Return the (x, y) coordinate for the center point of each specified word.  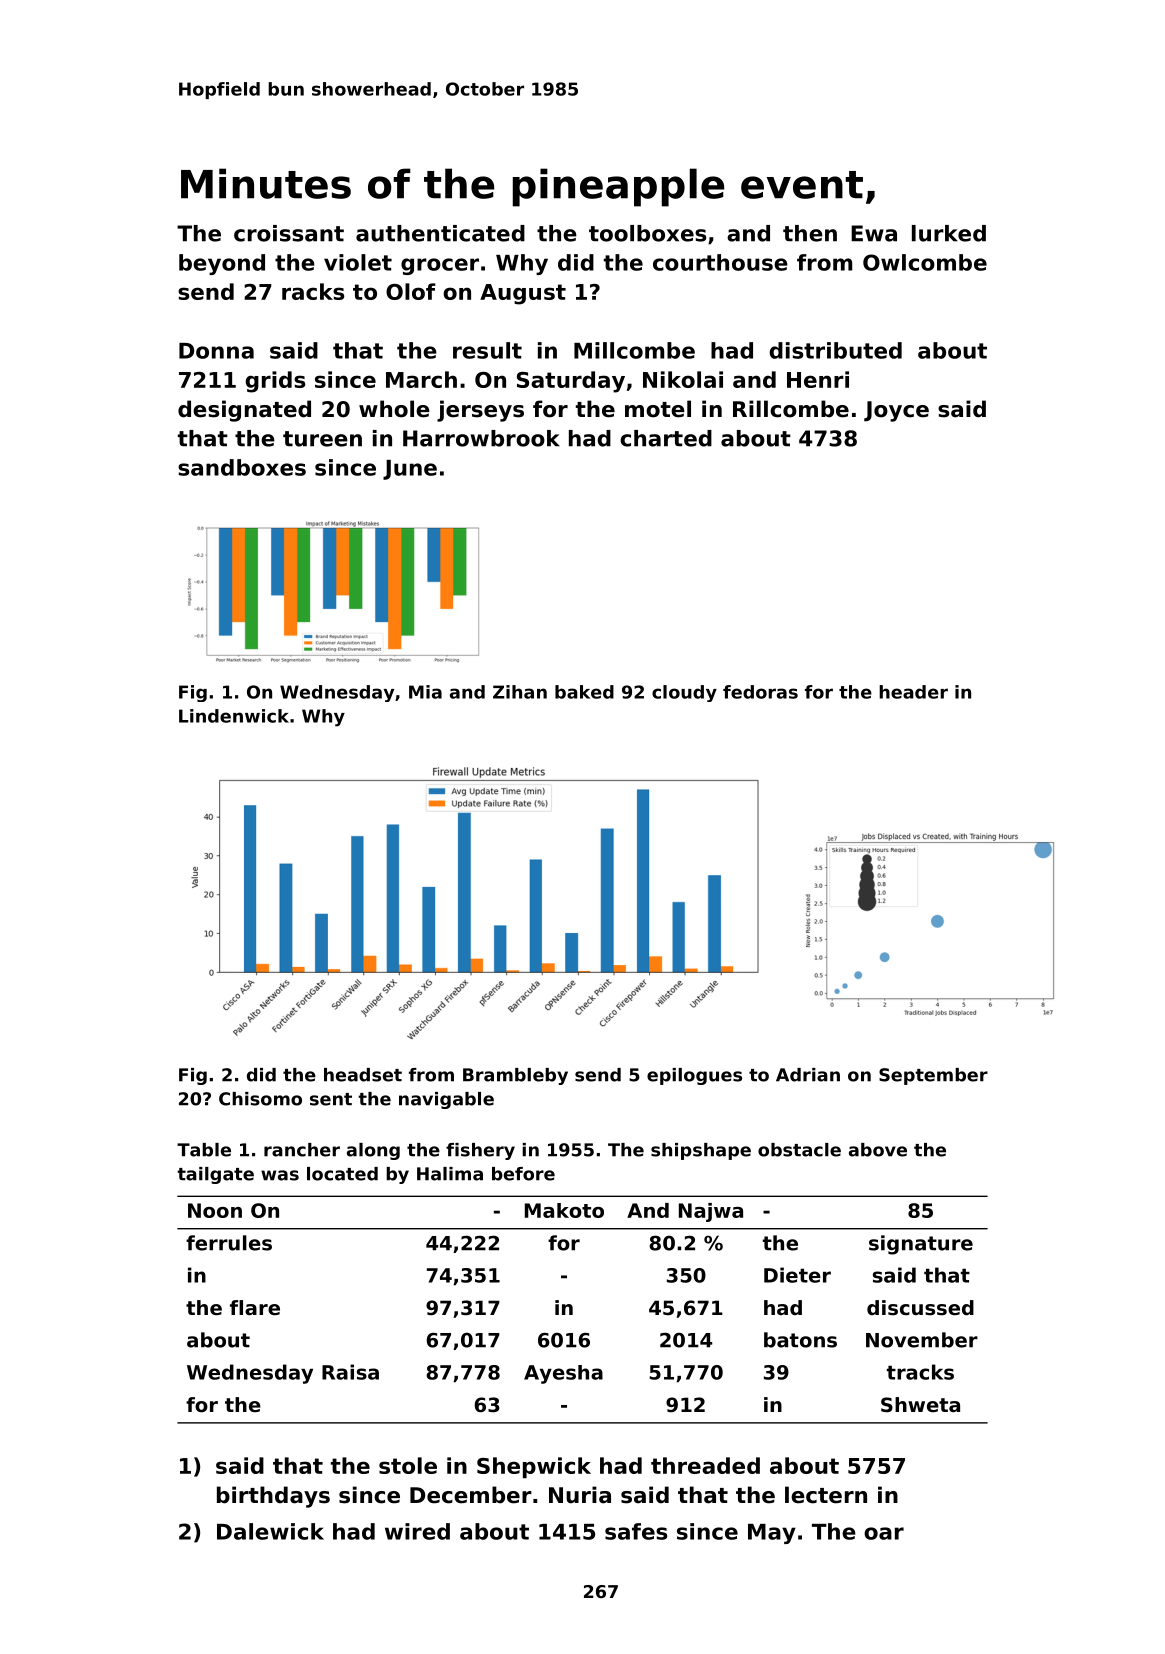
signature (921, 1245)
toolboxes (647, 233)
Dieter (797, 1275)
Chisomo (260, 1099)
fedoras (760, 692)
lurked (949, 233)
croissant (289, 233)
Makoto (564, 1210)
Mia (425, 692)
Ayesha (563, 1374)
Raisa (350, 1372)
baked (584, 692)
